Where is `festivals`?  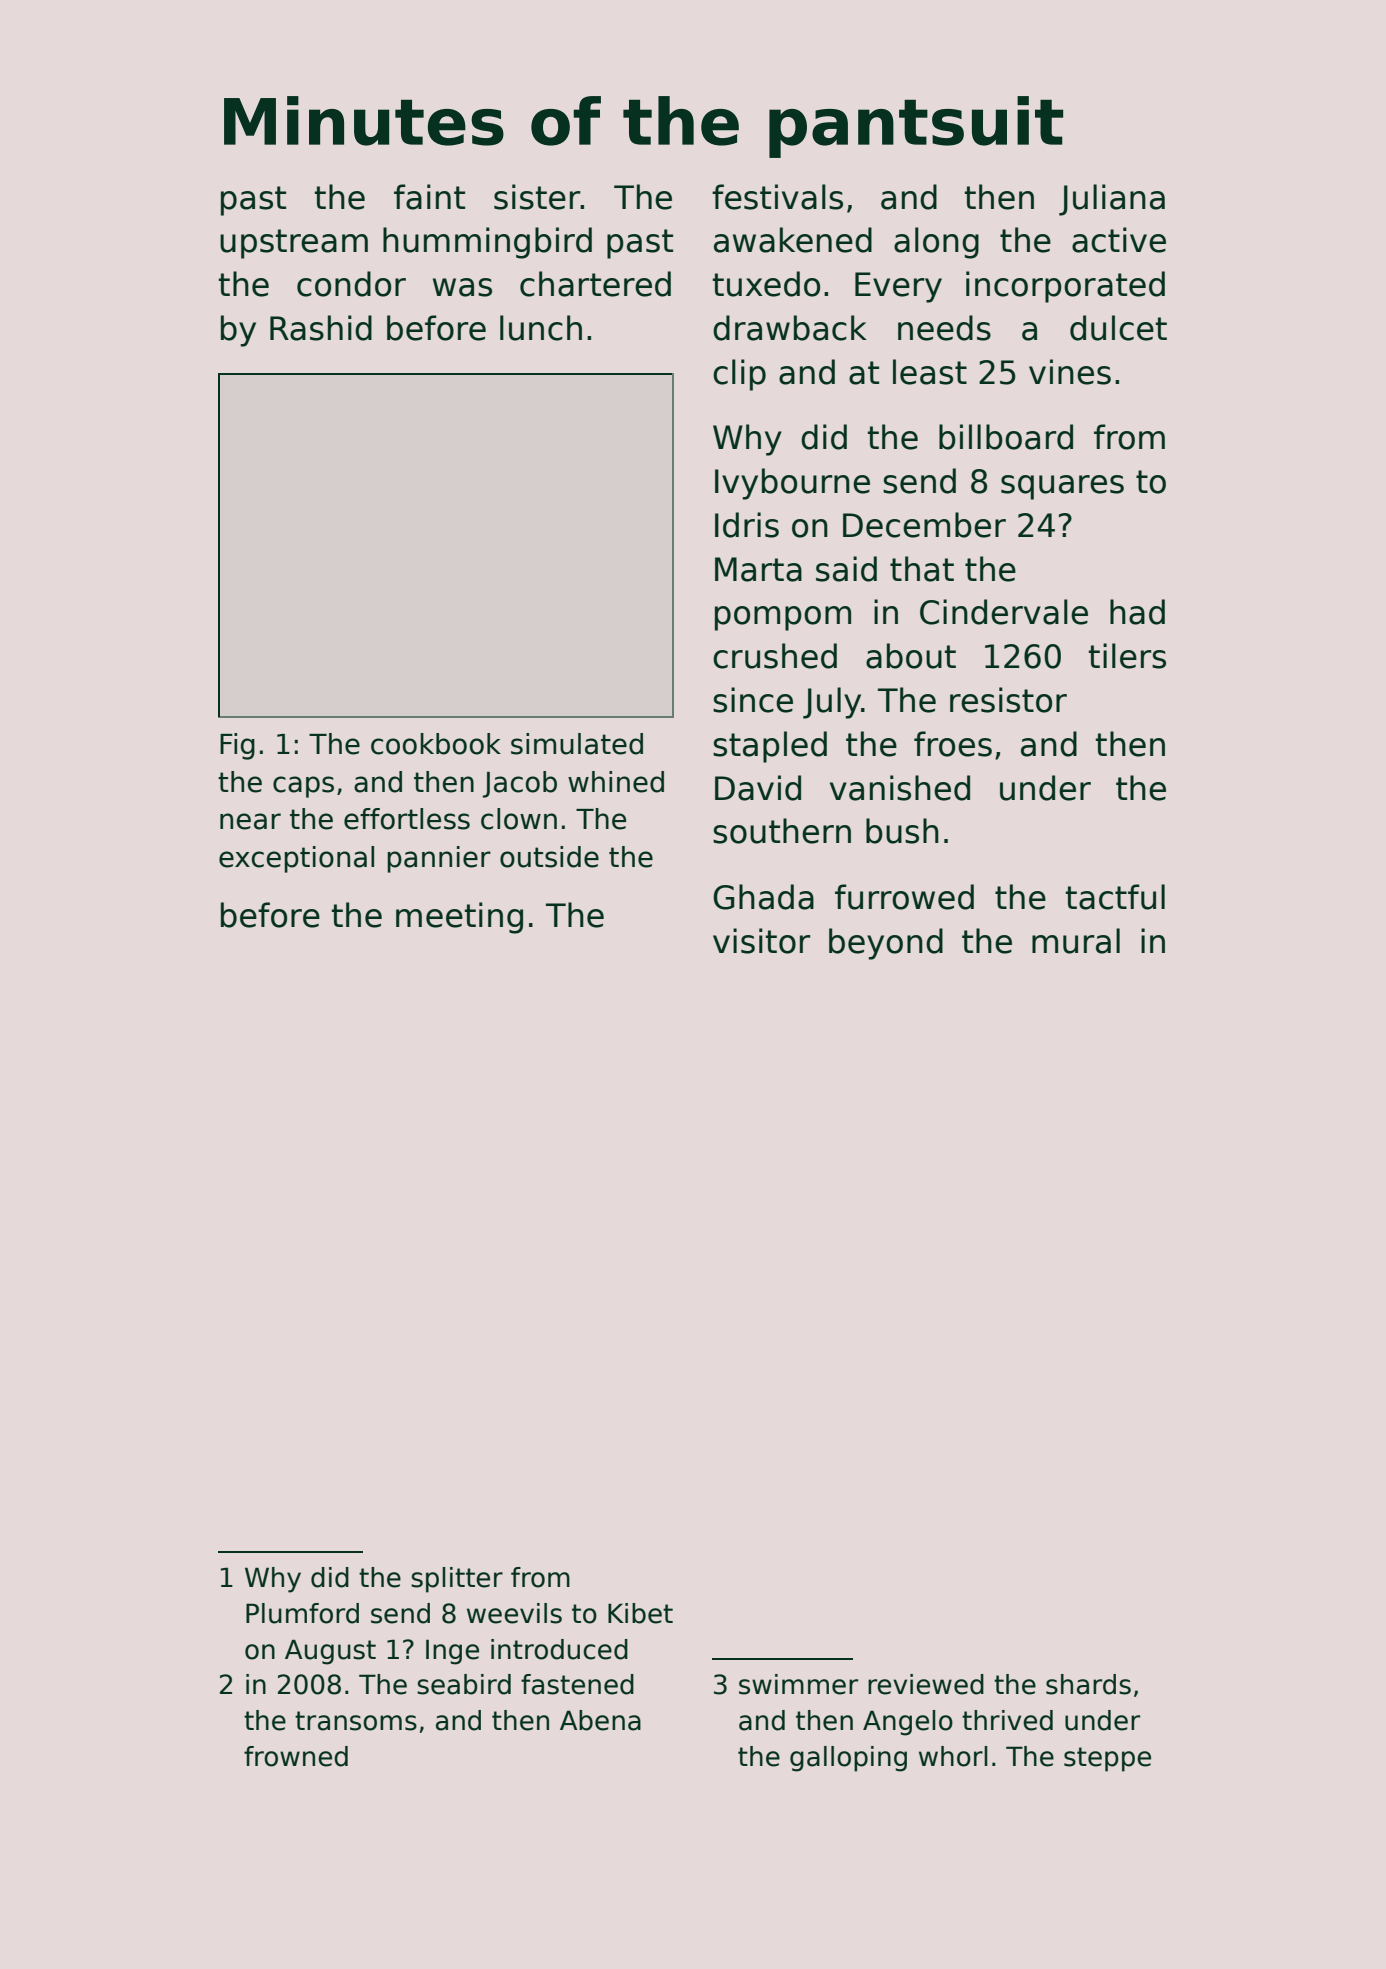
festivals is located at coordinates (777, 197).
